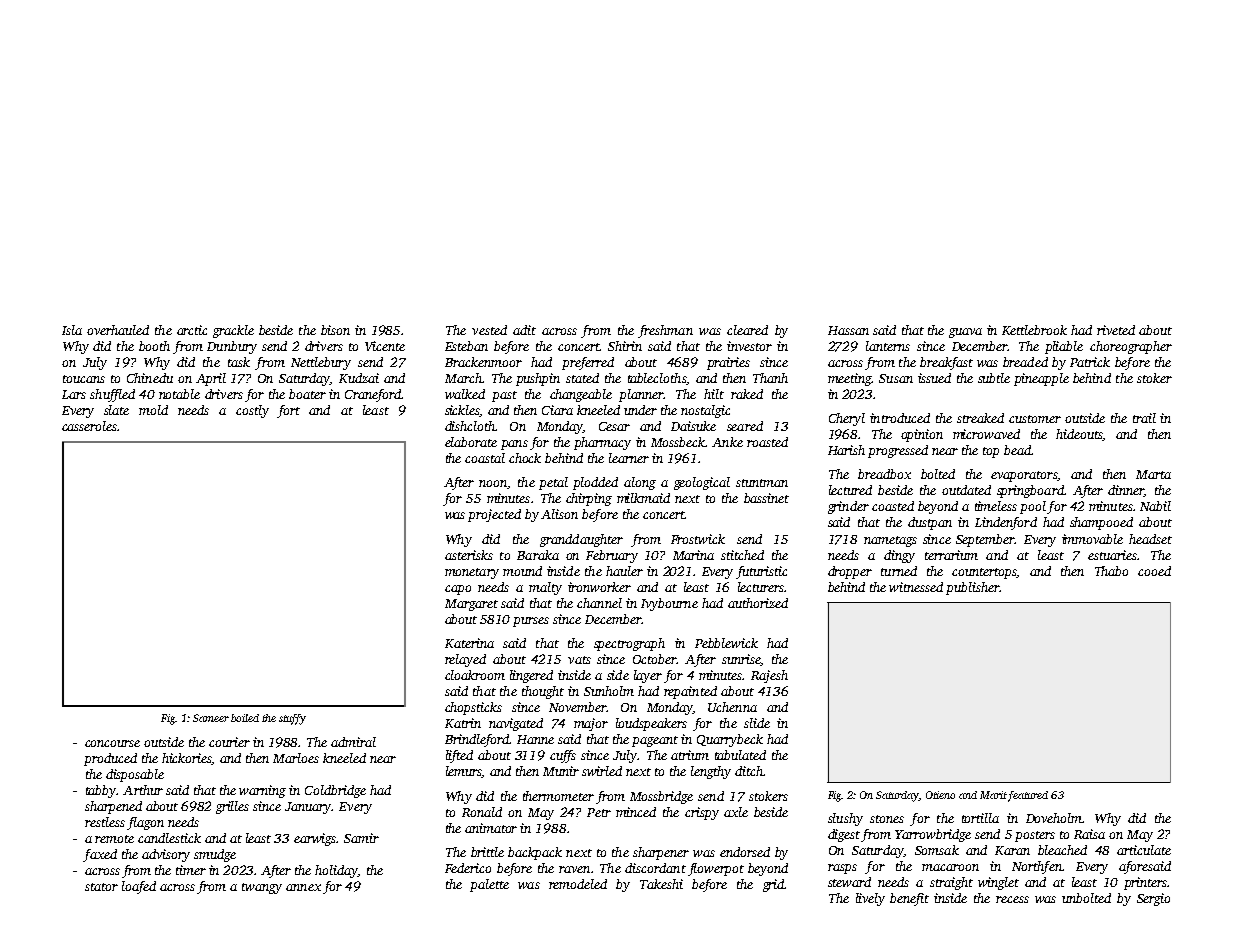 The image size is (1233, 952). I want to click on casseroles, so click(89, 426).
